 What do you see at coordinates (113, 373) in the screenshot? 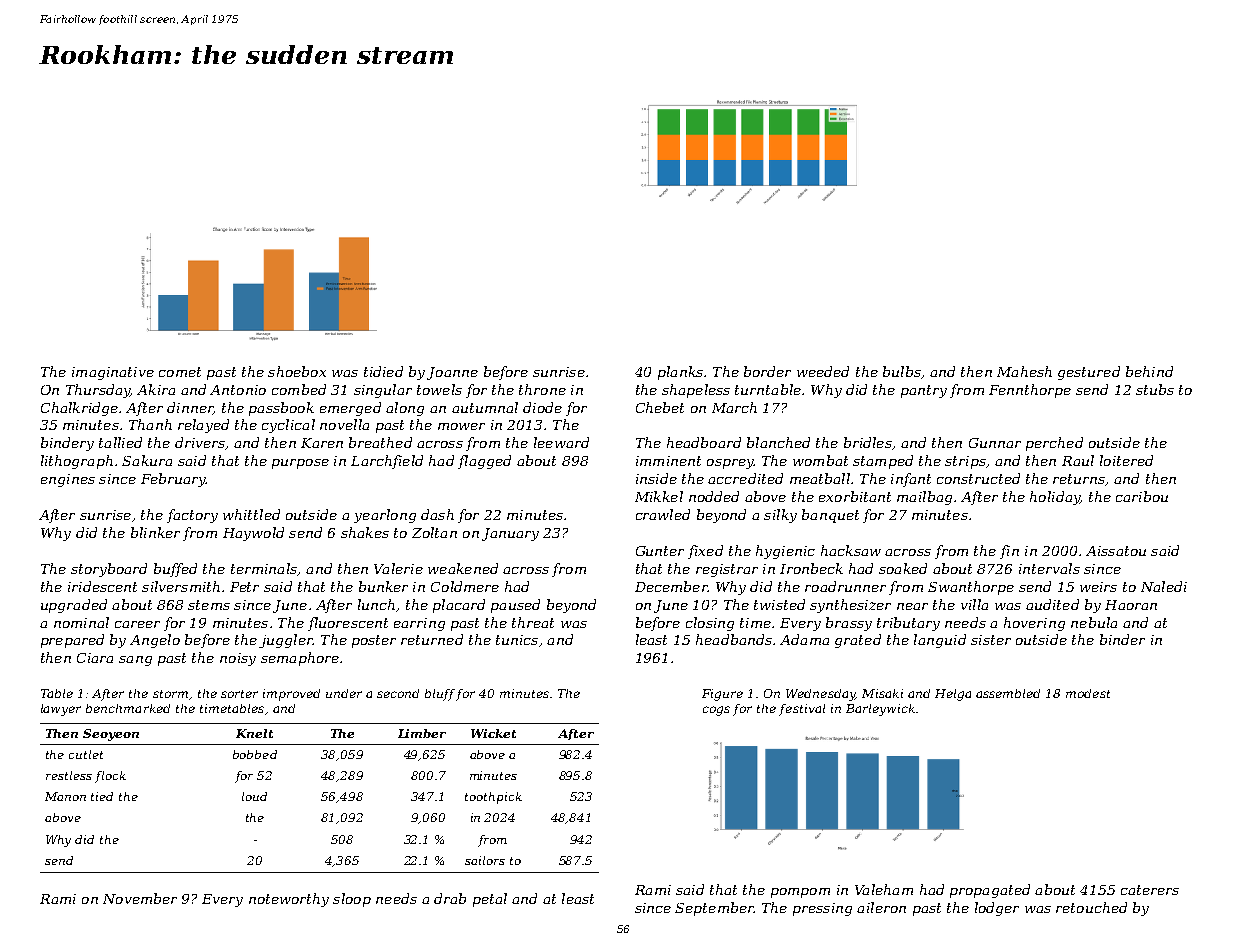
I see `imaginative` at bounding box center [113, 373].
